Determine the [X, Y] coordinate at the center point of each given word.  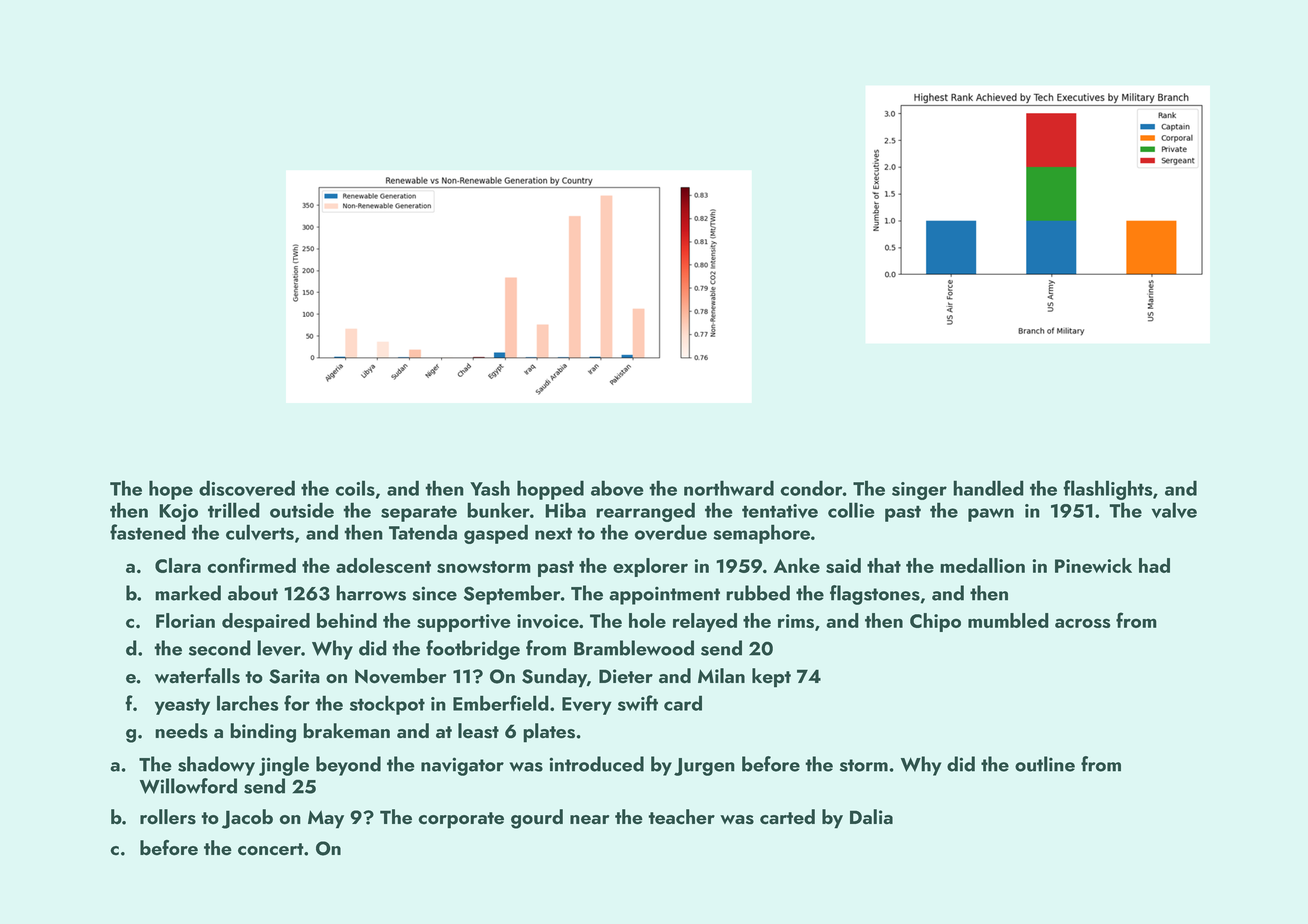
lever [279, 648]
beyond [348, 766]
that [884, 565]
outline [1045, 764]
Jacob [247, 819]
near [589, 820]
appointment [664, 595]
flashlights [1108, 490]
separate [419, 513]
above [617, 488]
